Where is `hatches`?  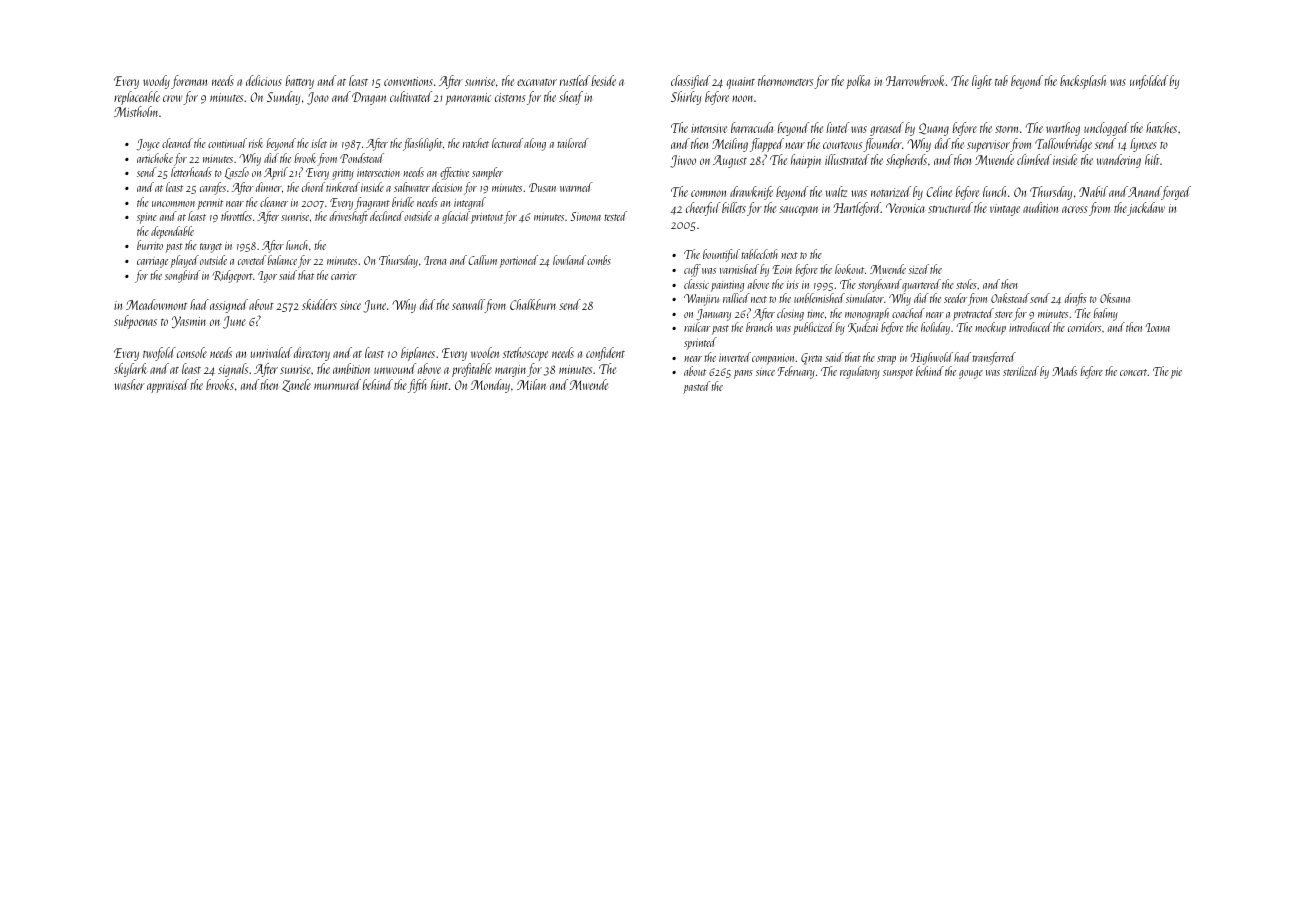
hatches is located at coordinates (1161, 127).
